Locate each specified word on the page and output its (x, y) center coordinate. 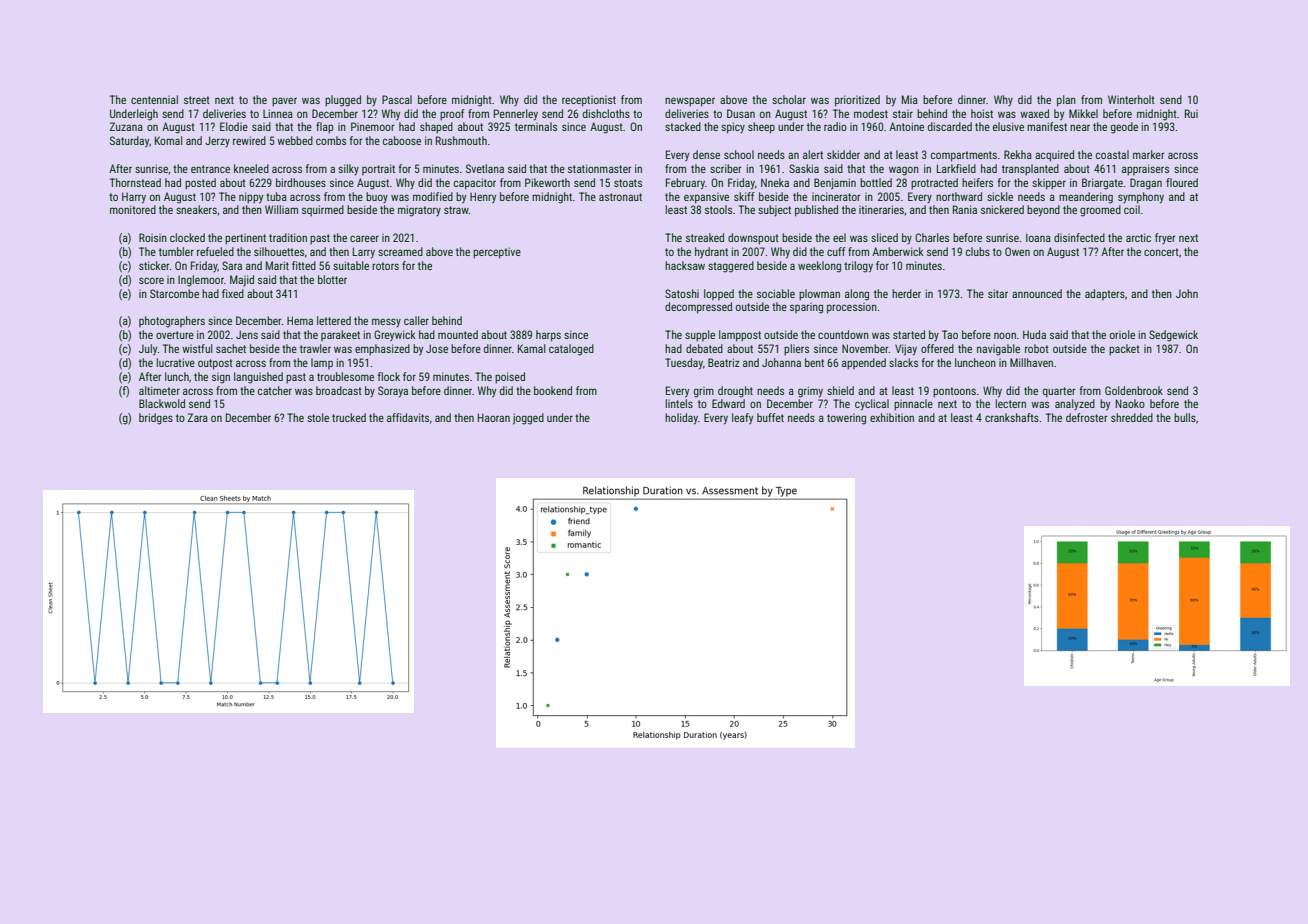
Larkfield (956, 168)
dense (706, 154)
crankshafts (1012, 417)
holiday (681, 419)
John (1187, 293)
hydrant (711, 253)
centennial (154, 99)
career (364, 238)
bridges (156, 419)
